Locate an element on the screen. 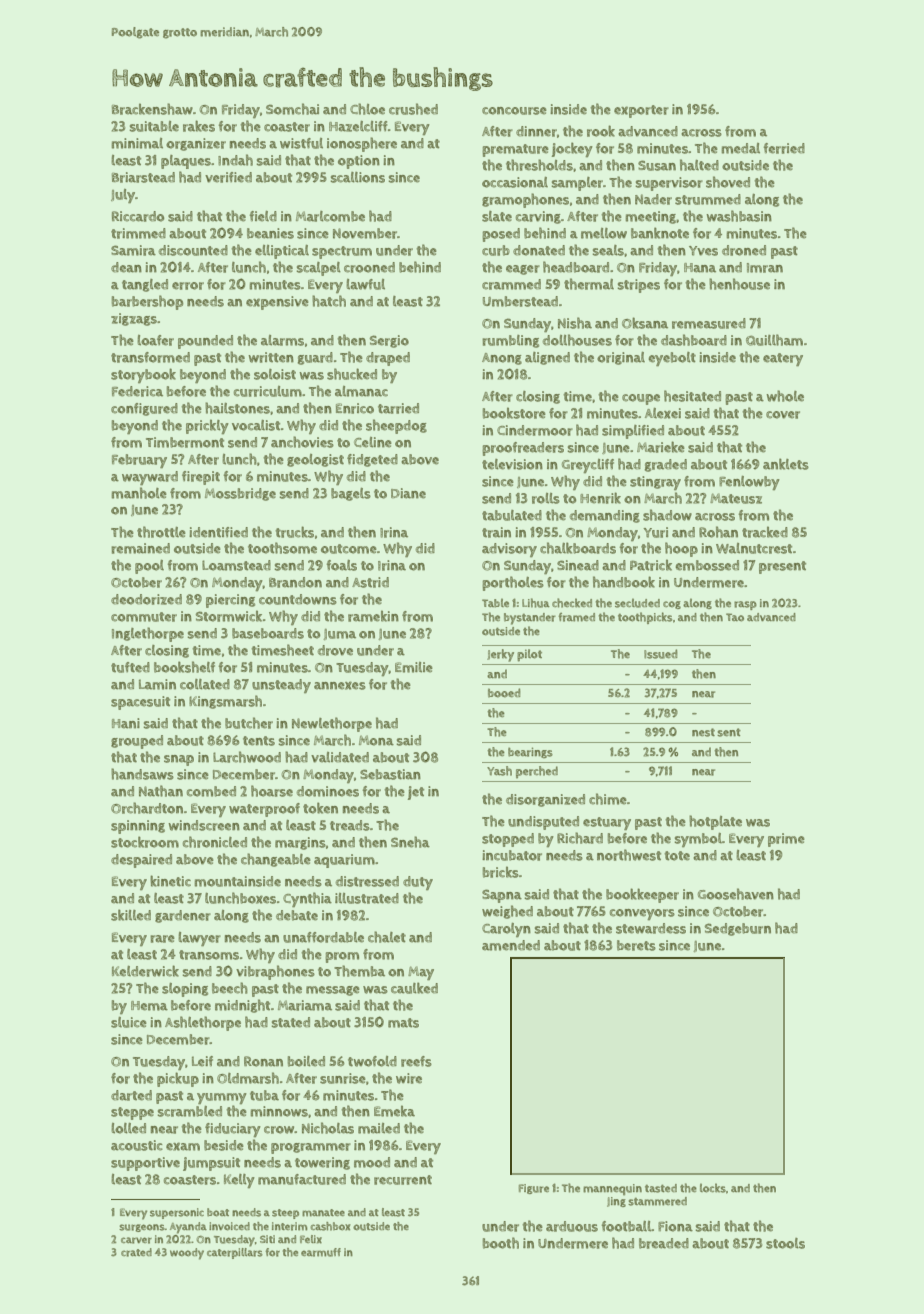  ferried is located at coordinates (784, 148).
